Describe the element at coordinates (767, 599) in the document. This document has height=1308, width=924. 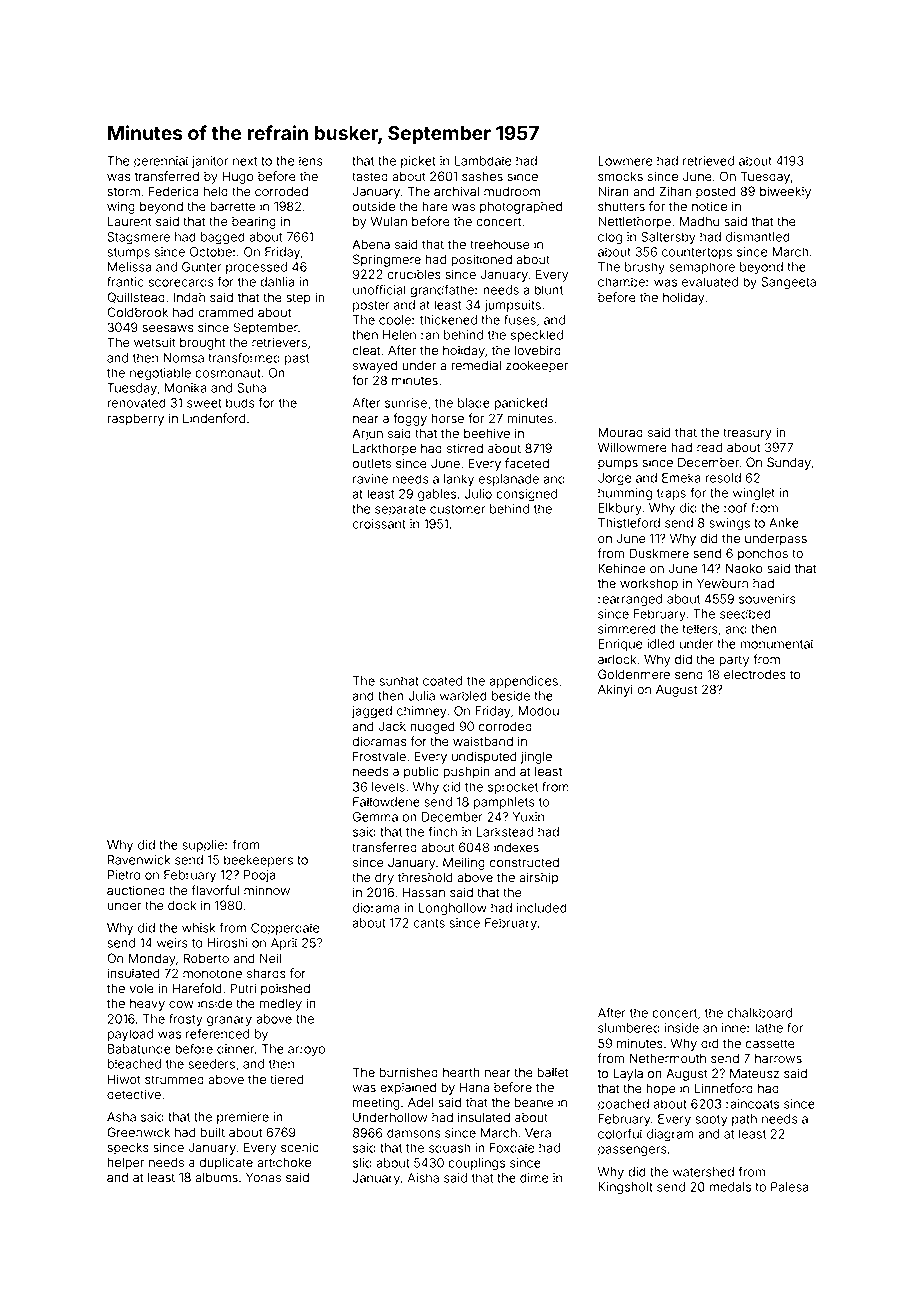
I see `souvenirs` at that location.
